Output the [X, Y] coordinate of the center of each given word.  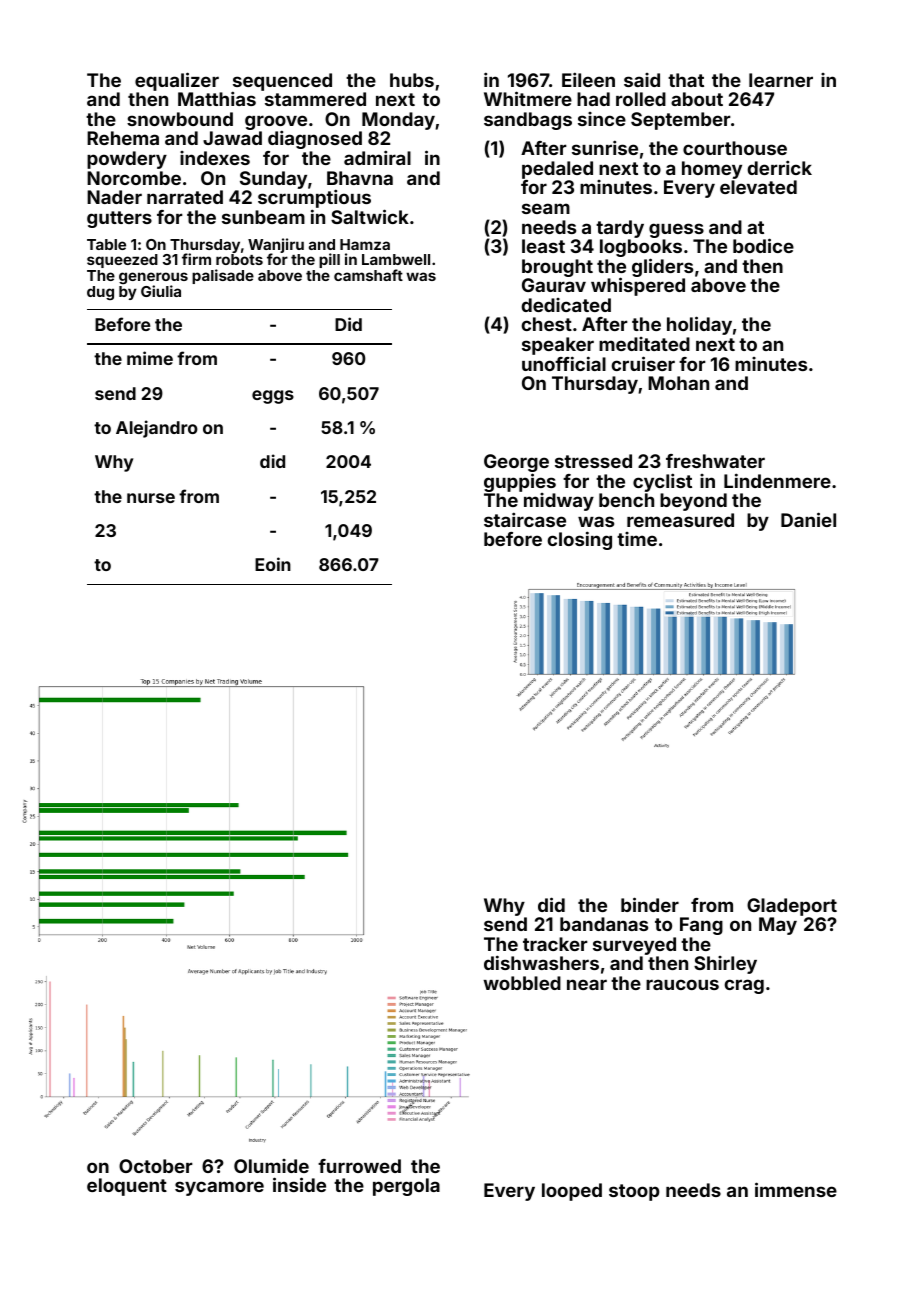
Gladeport [792, 907]
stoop [634, 1192]
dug [100, 293]
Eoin [273, 564]
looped [572, 1192]
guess [676, 230]
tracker [555, 944]
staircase [525, 519]
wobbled [522, 983]
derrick [779, 167]
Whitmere [528, 98]
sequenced [282, 82]
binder [650, 904]
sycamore [219, 1188]
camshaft [368, 275]
